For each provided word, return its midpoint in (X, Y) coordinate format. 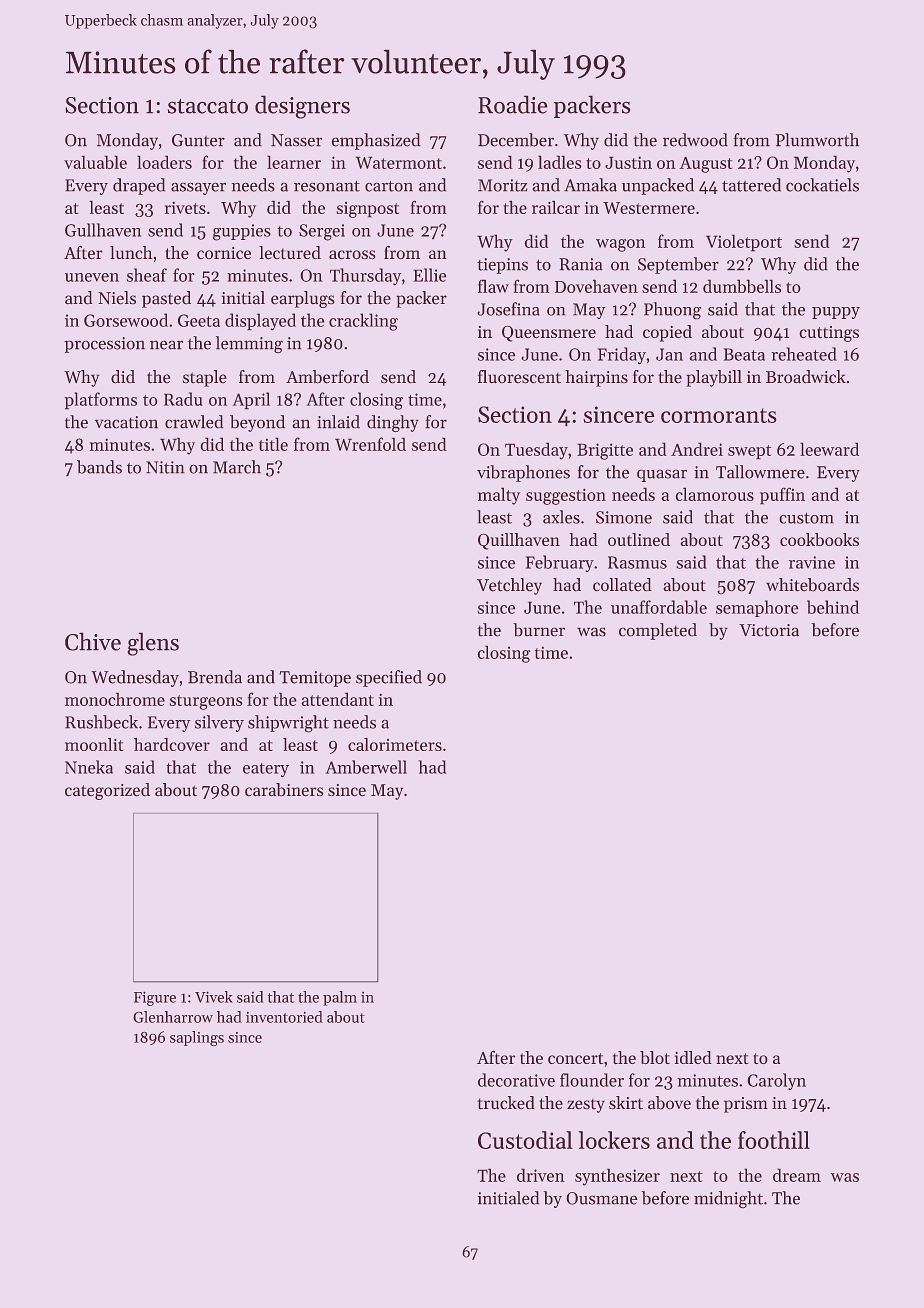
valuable (95, 162)
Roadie (512, 105)
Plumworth (817, 140)
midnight (728, 1199)
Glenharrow (173, 1017)
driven (541, 1175)
